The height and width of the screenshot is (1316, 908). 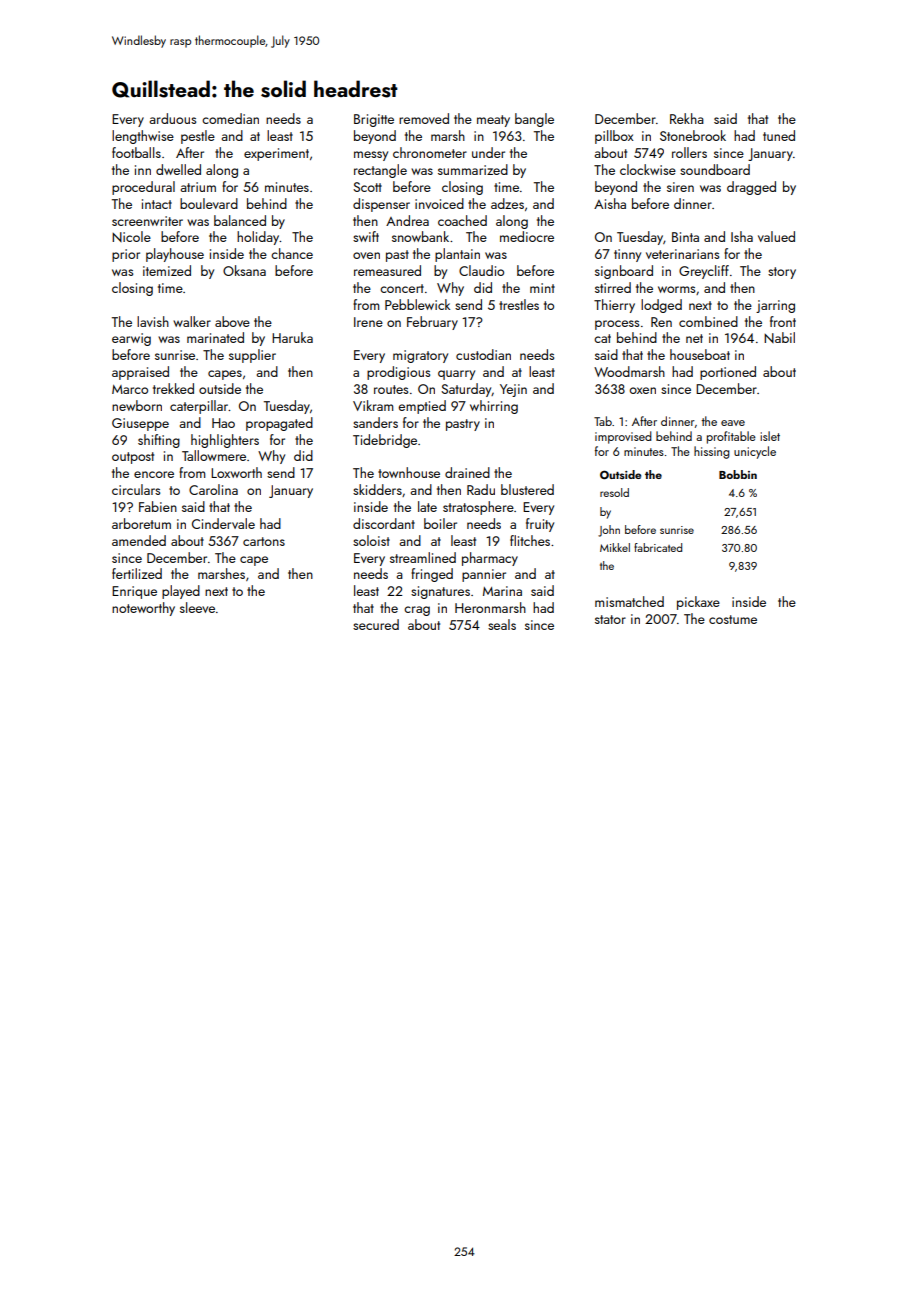 I want to click on Oksana, so click(x=244, y=270).
